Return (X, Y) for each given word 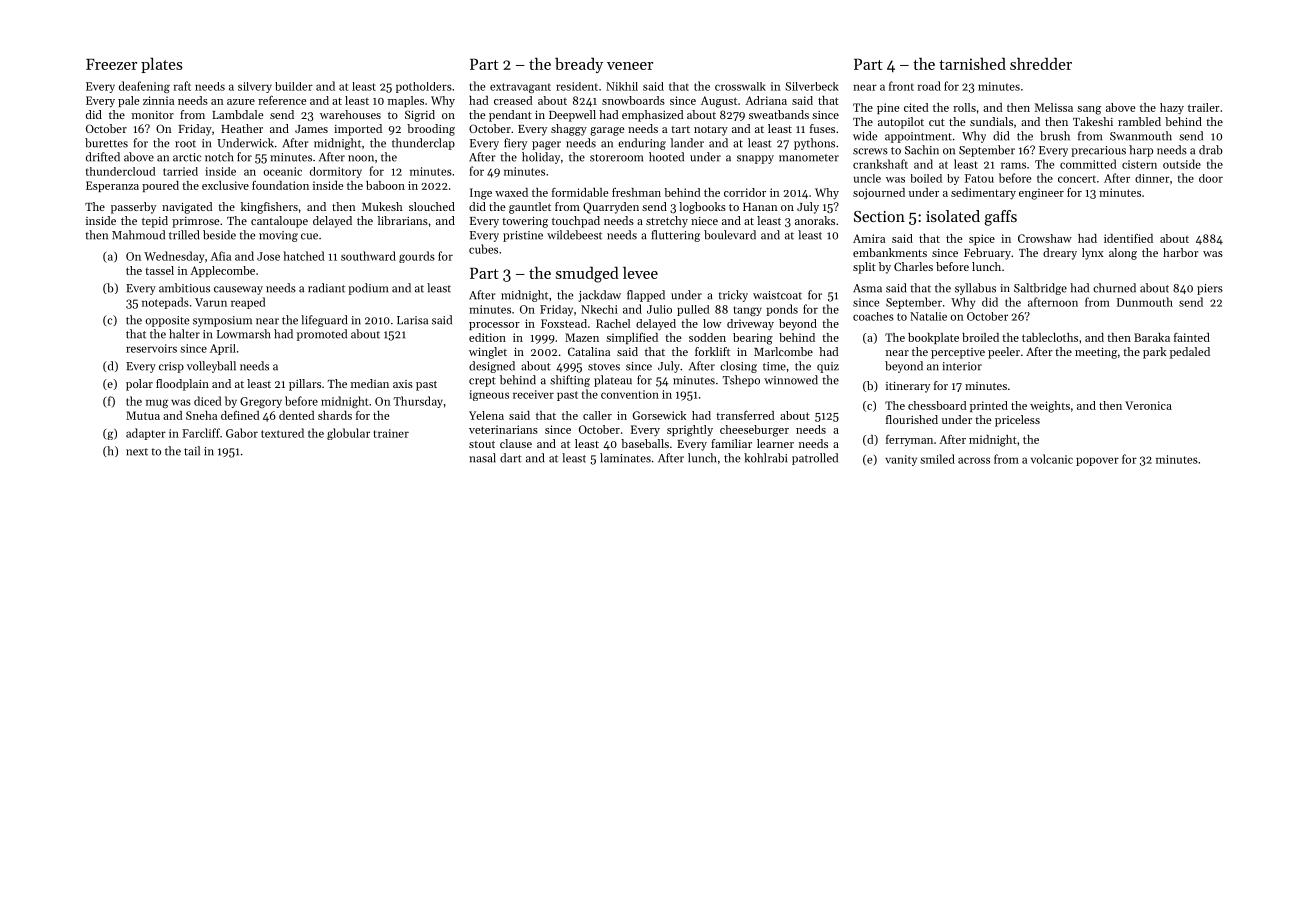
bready (579, 65)
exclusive (225, 185)
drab (1211, 150)
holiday (541, 158)
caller (597, 415)
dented (297, 415)
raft (182, 86)
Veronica (1148, 405)
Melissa (1054, 107)
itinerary (908, 387)
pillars (305, 385)
